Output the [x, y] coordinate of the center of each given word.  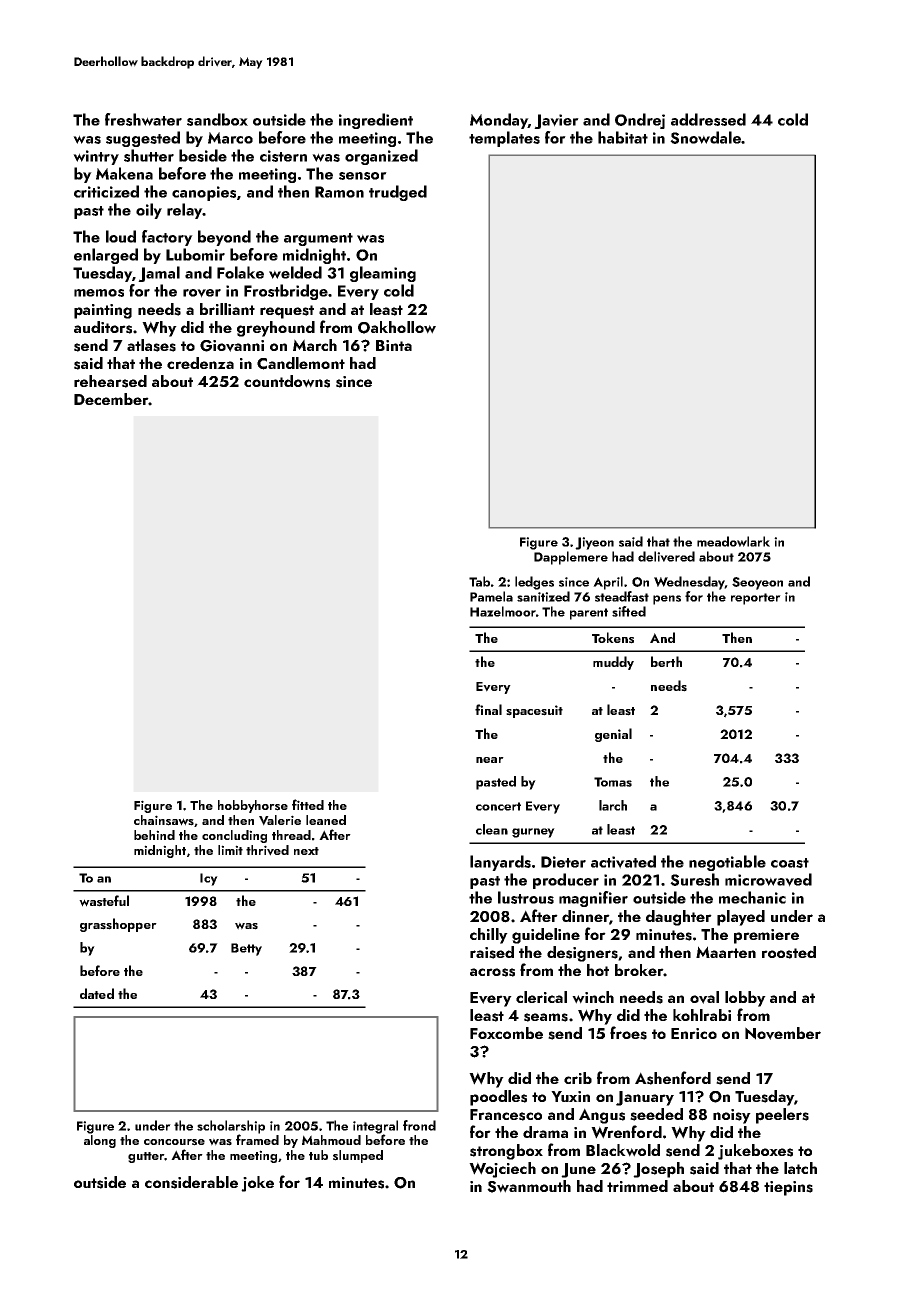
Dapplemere [571, 558]
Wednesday [689, 583]
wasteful [104, 901]
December [111, 399]
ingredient [376, 121]
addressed [708, 119]
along [100, 1141]
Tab [479, 581]
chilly [489, 936]
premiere [766, 936]
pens [667, 600]
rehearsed [110, 381]
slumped [358, 1156]
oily [149, 211]
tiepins [788, 1188]
